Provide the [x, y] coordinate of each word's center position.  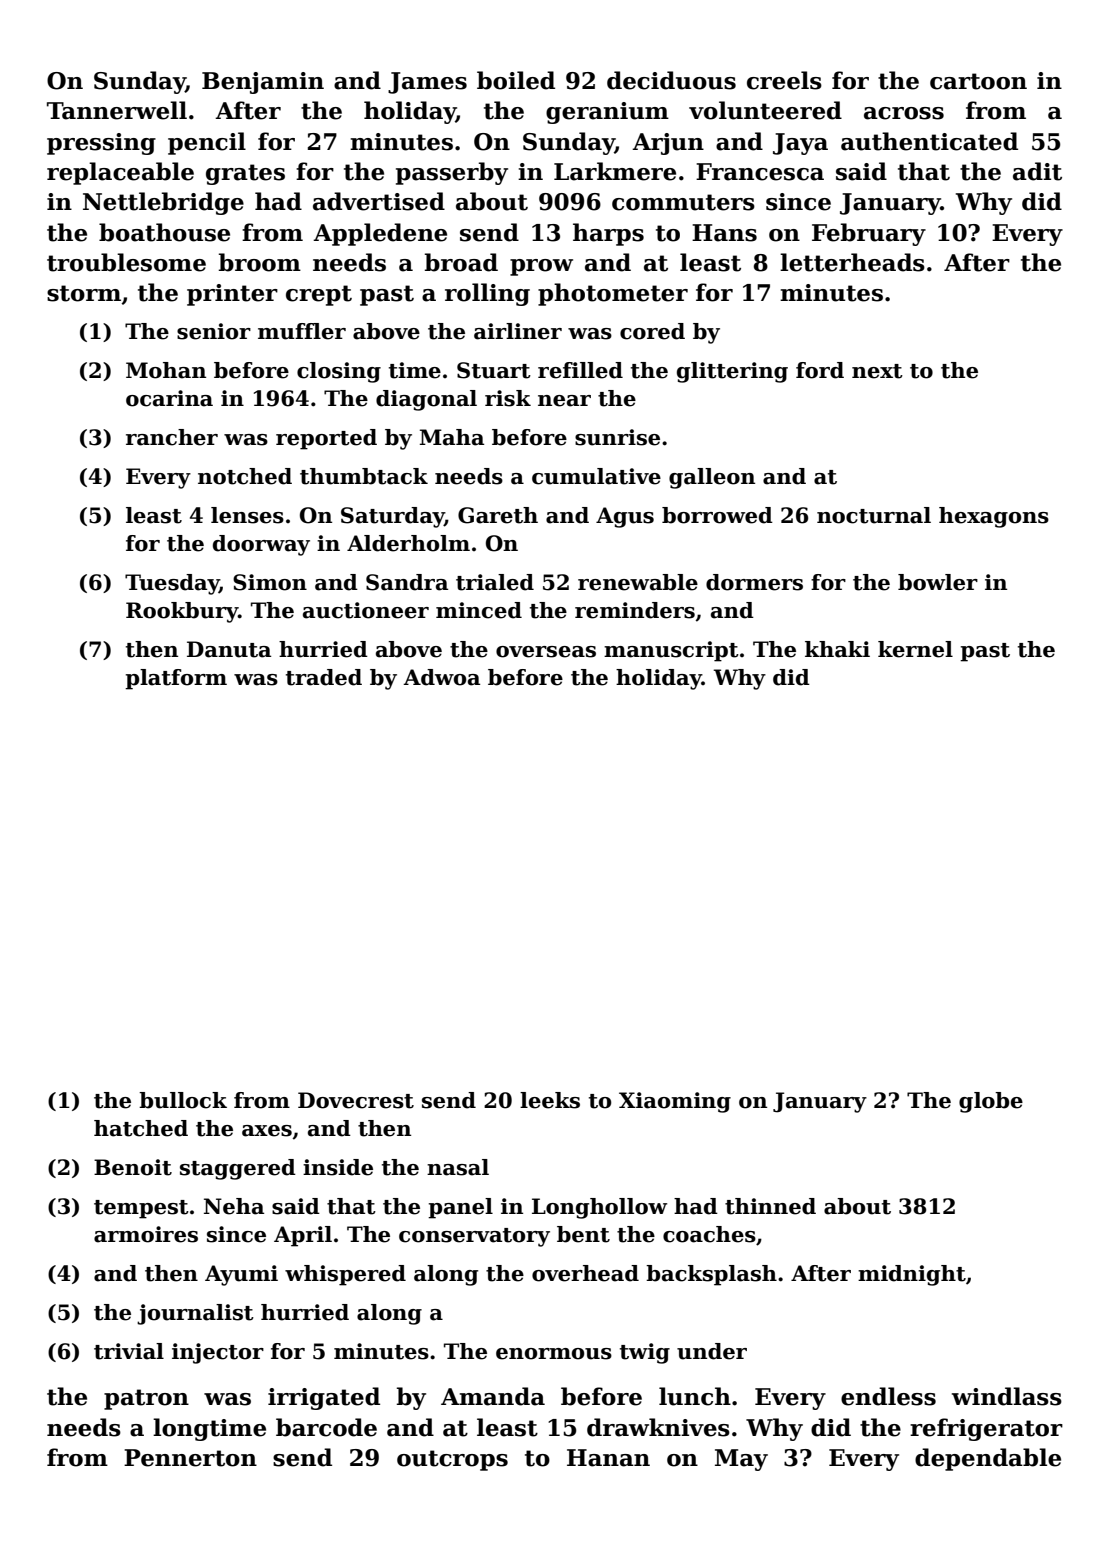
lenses [247, 515]
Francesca [760, 172]
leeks [550, 1100]
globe [991, 1102]
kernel [915, 649]
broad [461, 262]
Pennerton [190, 1458]
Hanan [608, 1458]
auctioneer [366, 610]
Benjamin [263, 83]
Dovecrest [356, 1100]
